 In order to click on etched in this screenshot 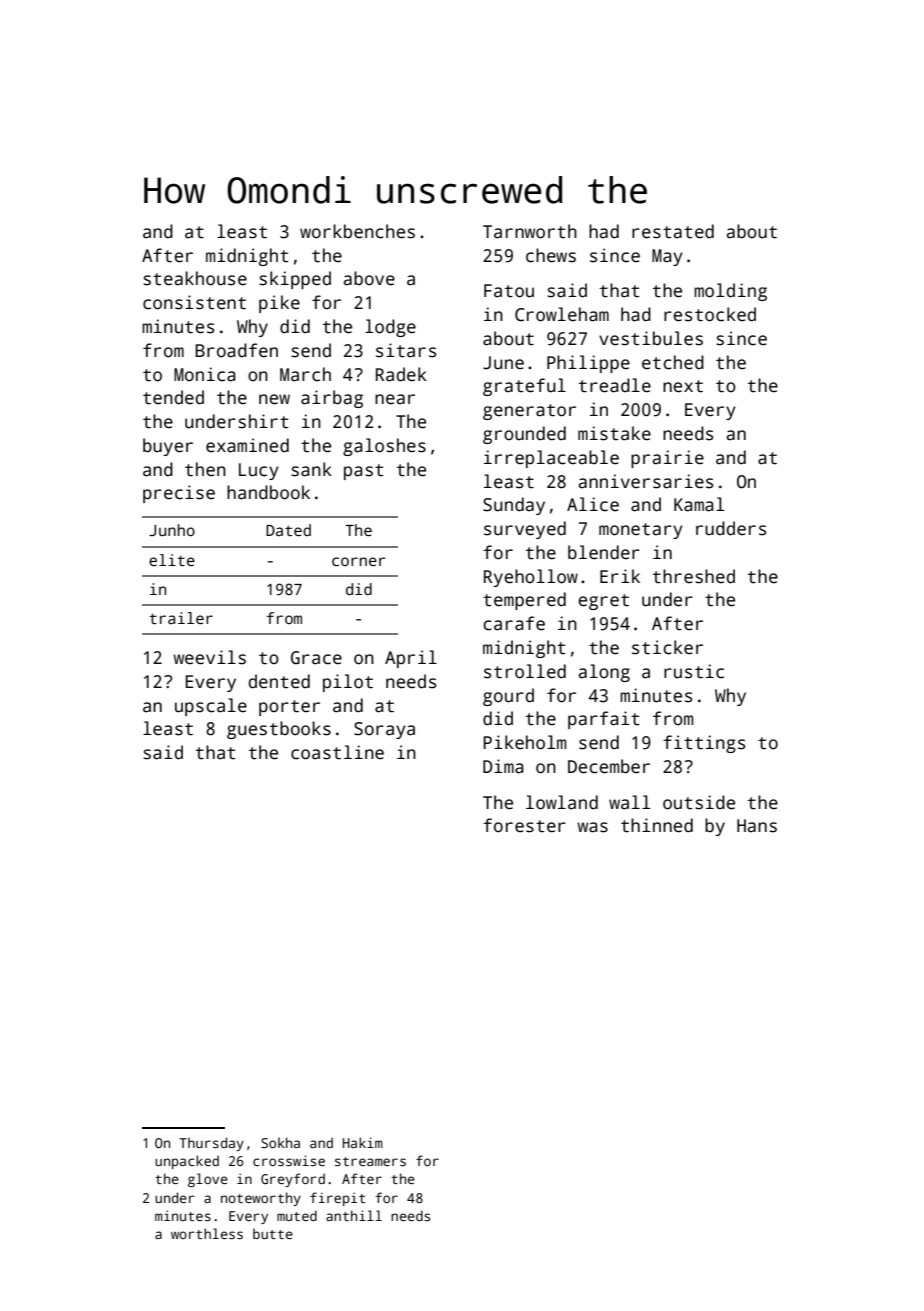, I will do `click(673, 362)`.
